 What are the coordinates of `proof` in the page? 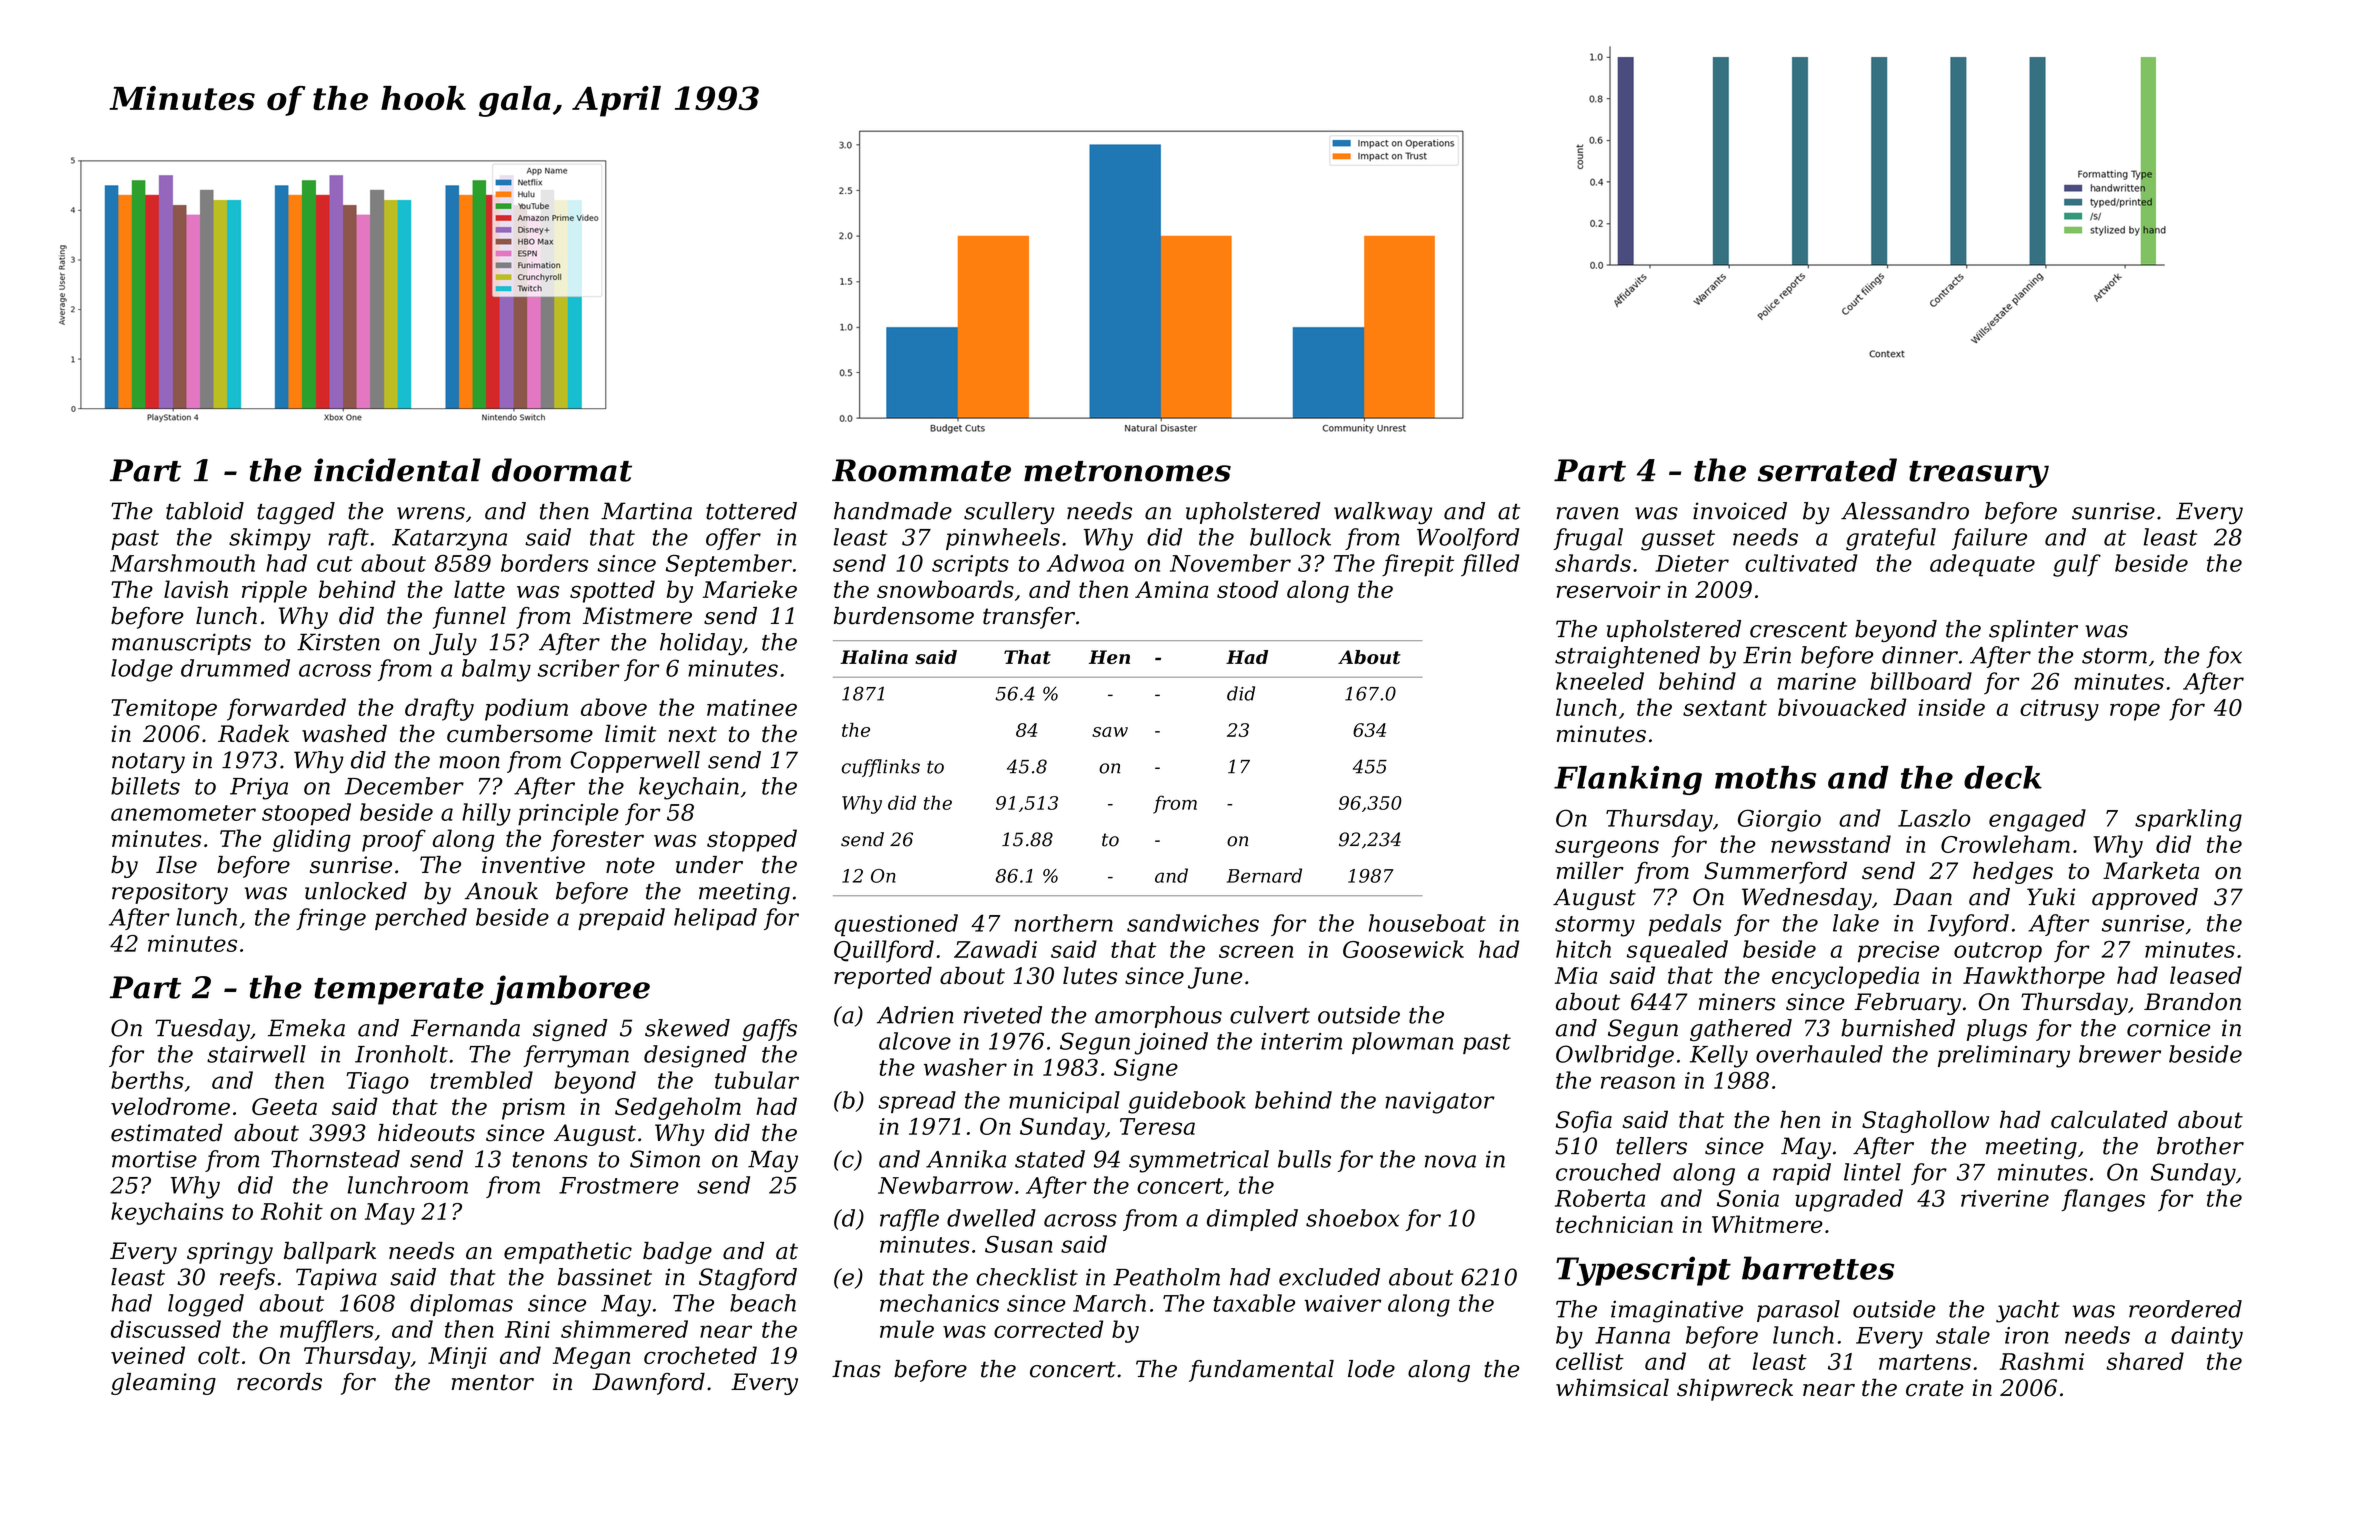 It's located at (394, 840).
